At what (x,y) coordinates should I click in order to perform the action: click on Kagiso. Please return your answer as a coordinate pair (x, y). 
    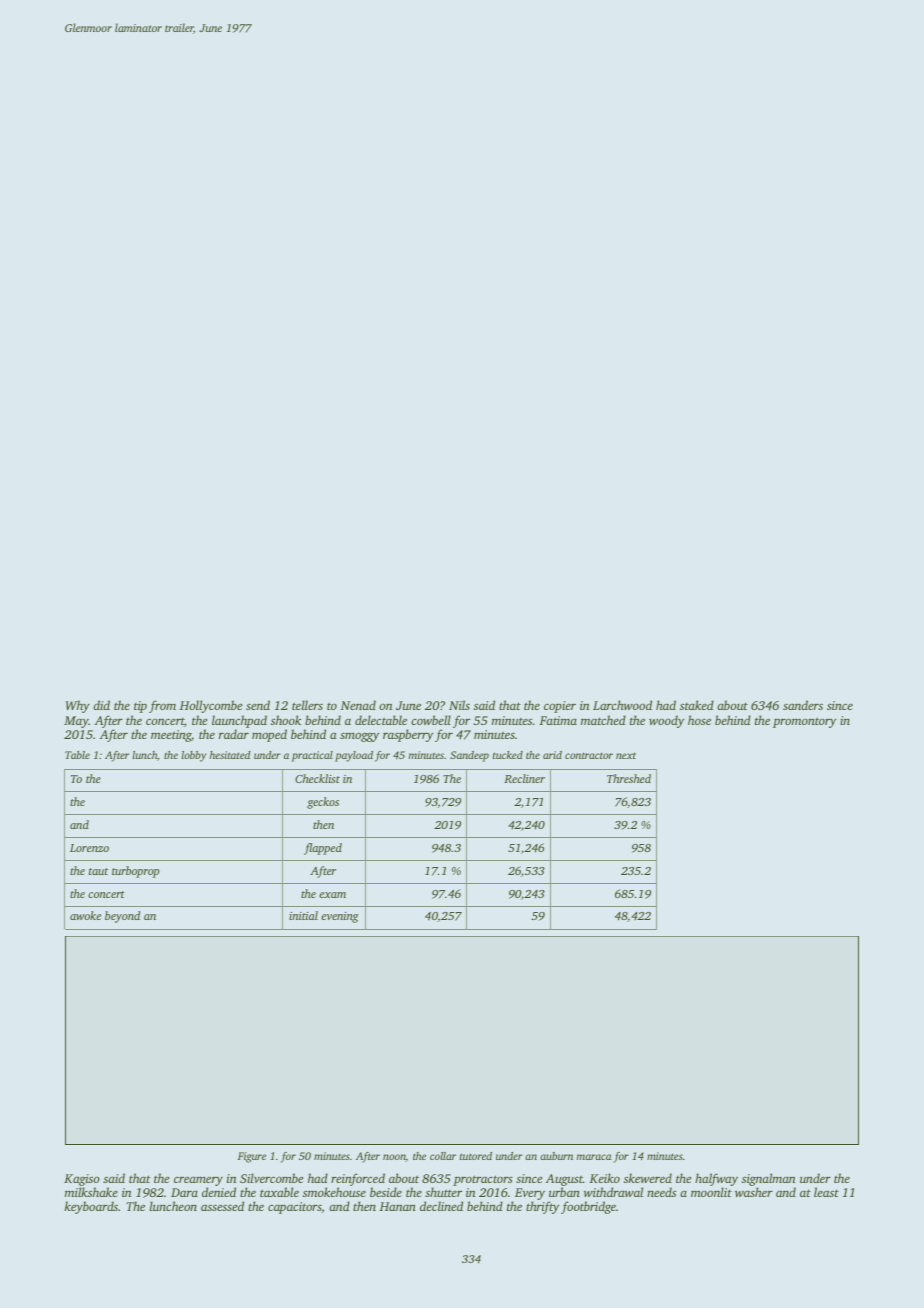
    Looking at the image, I should click on (82, 1180).
